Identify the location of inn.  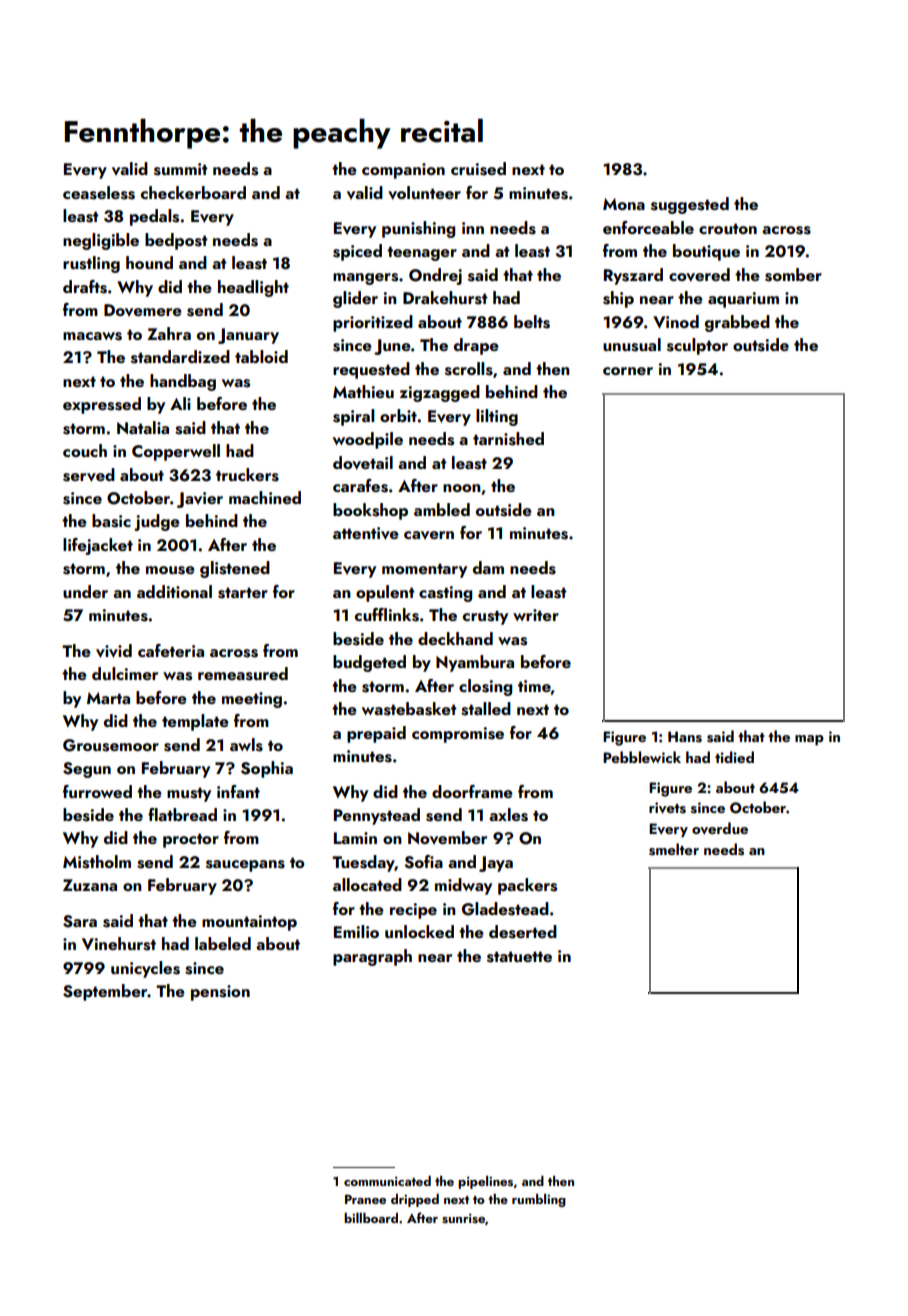
(473, 228).
